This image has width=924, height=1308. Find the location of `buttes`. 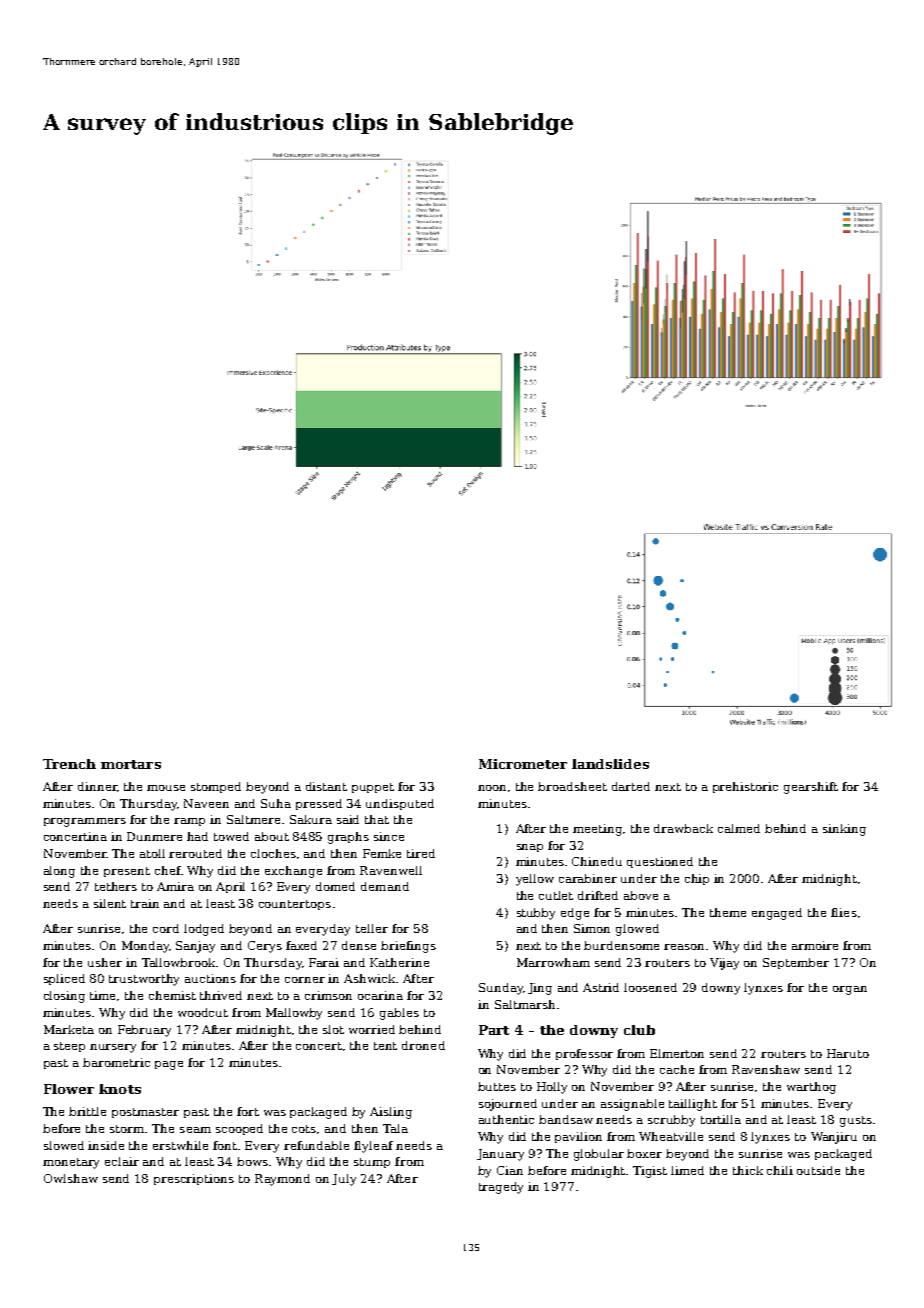

buttes is located at coordinates (497, 1086).
